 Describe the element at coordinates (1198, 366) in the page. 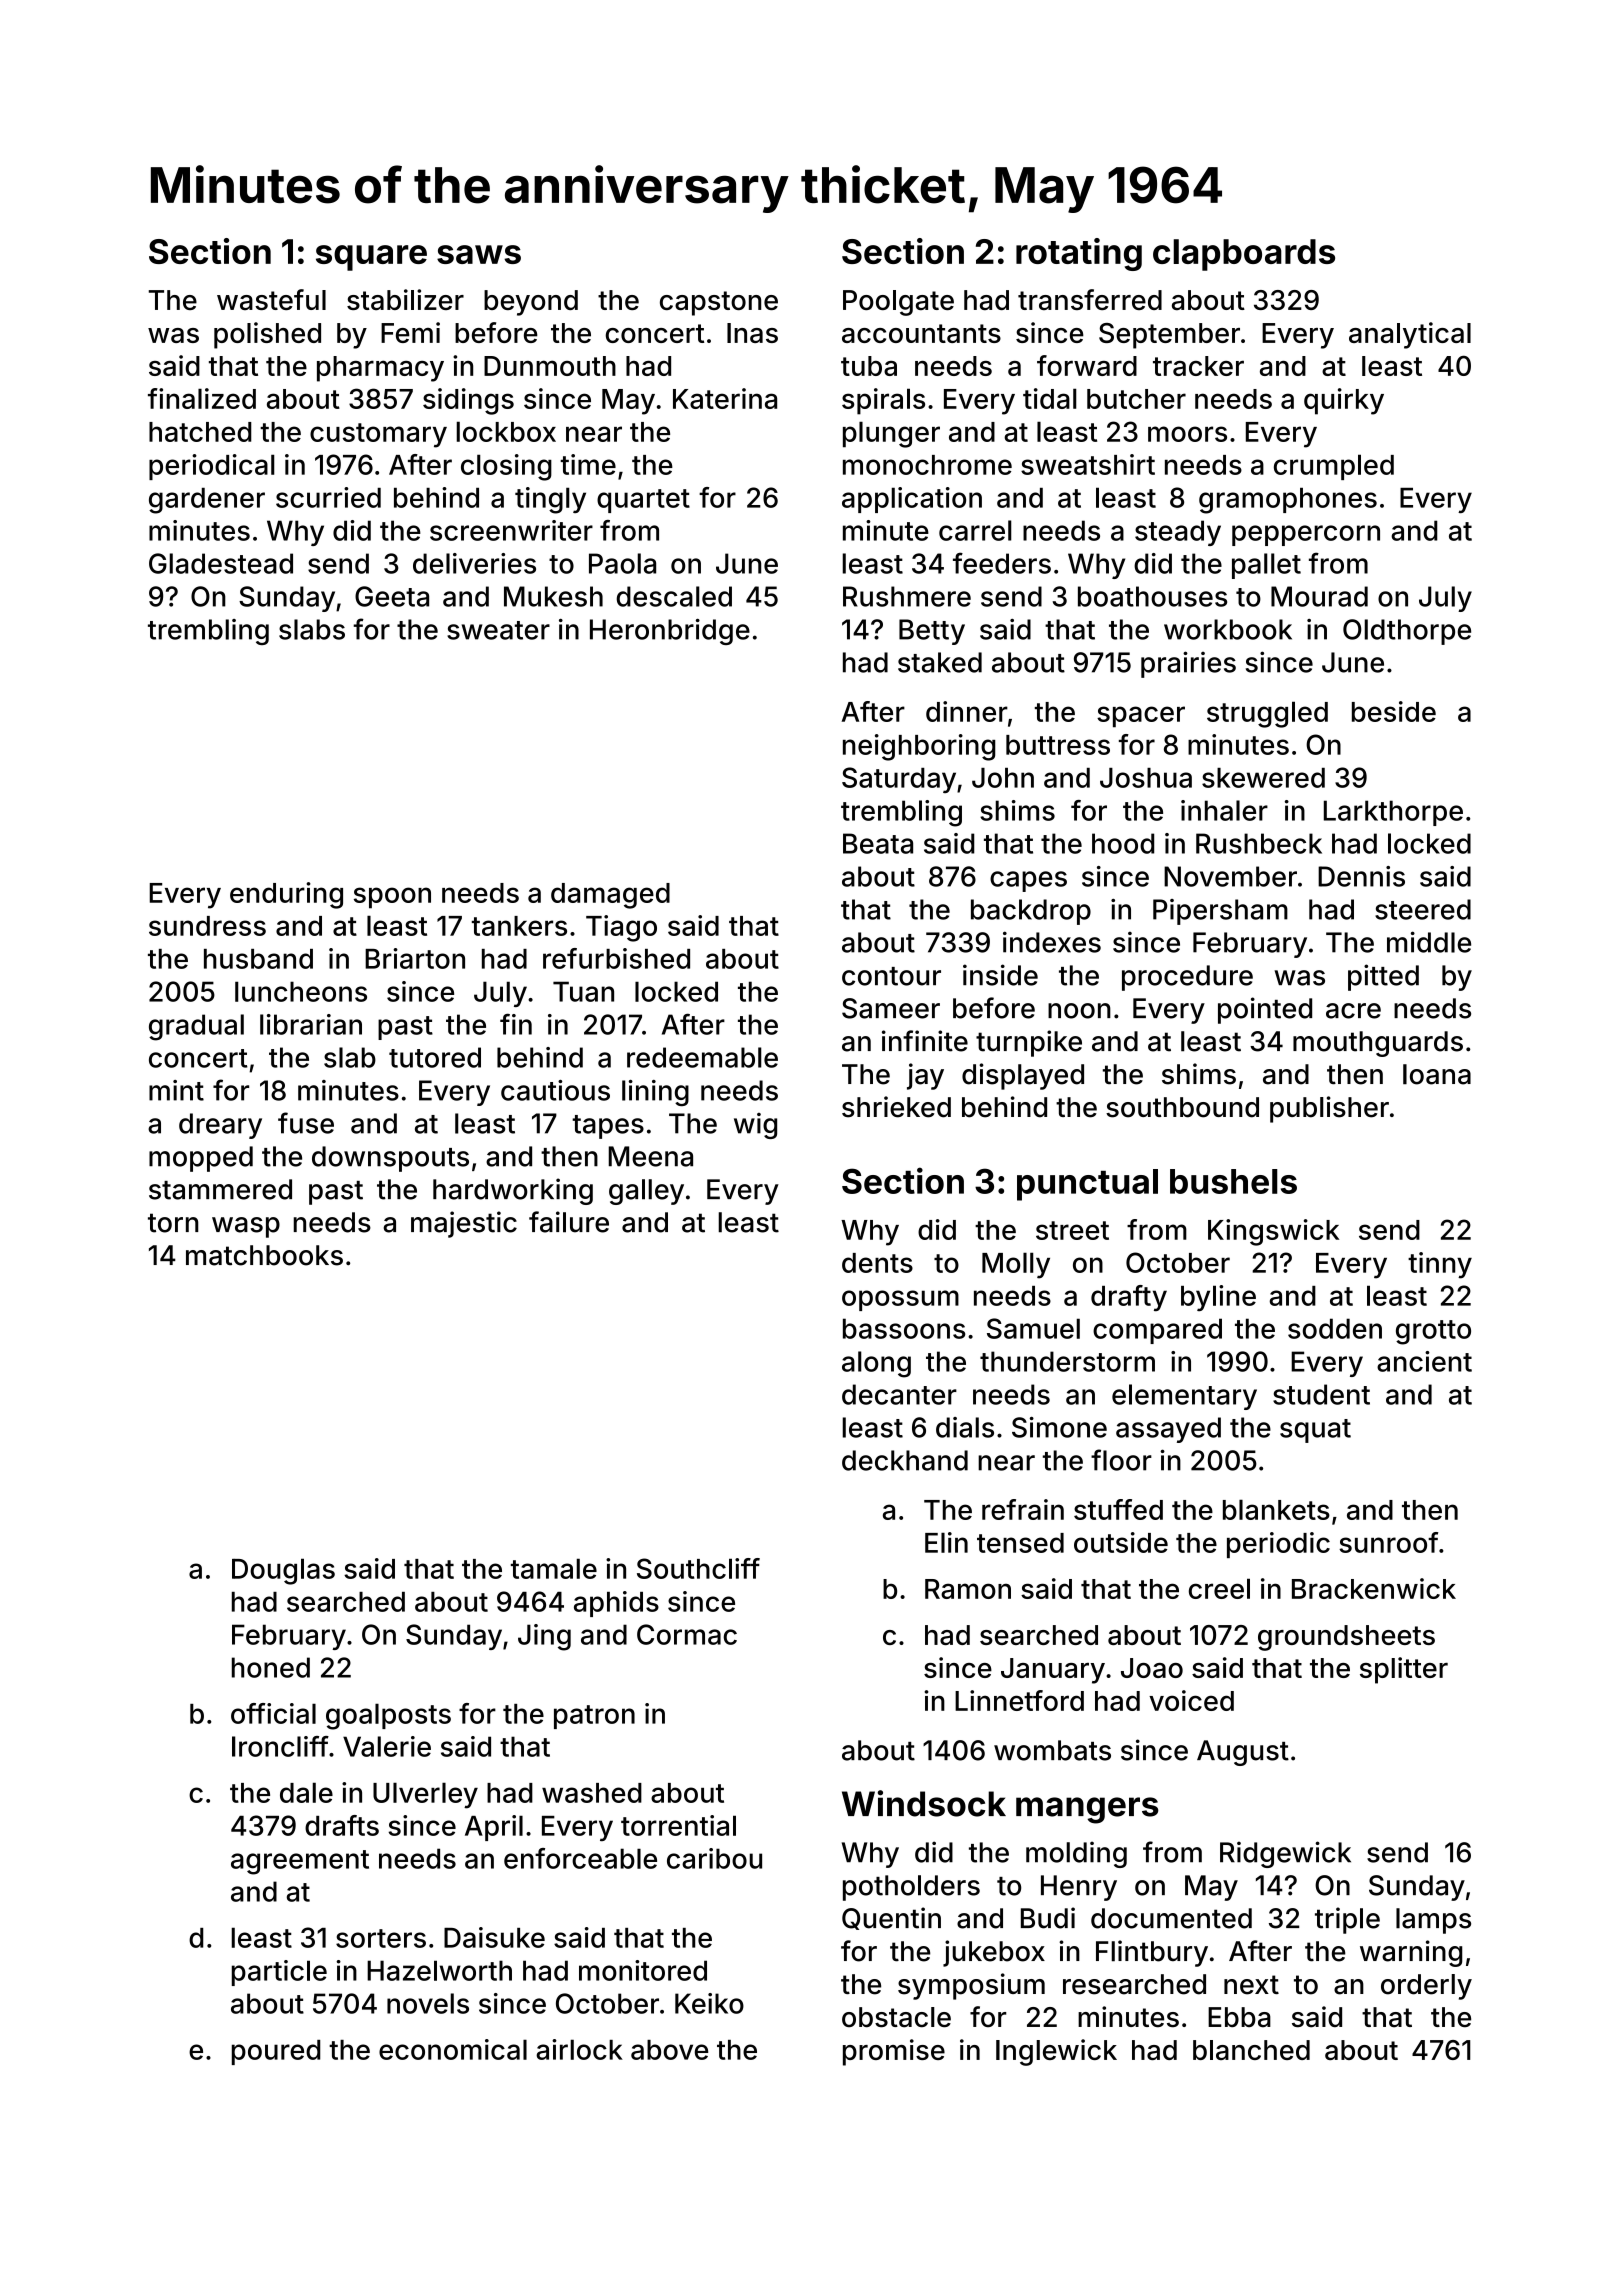

I see `tracker` at that location.
